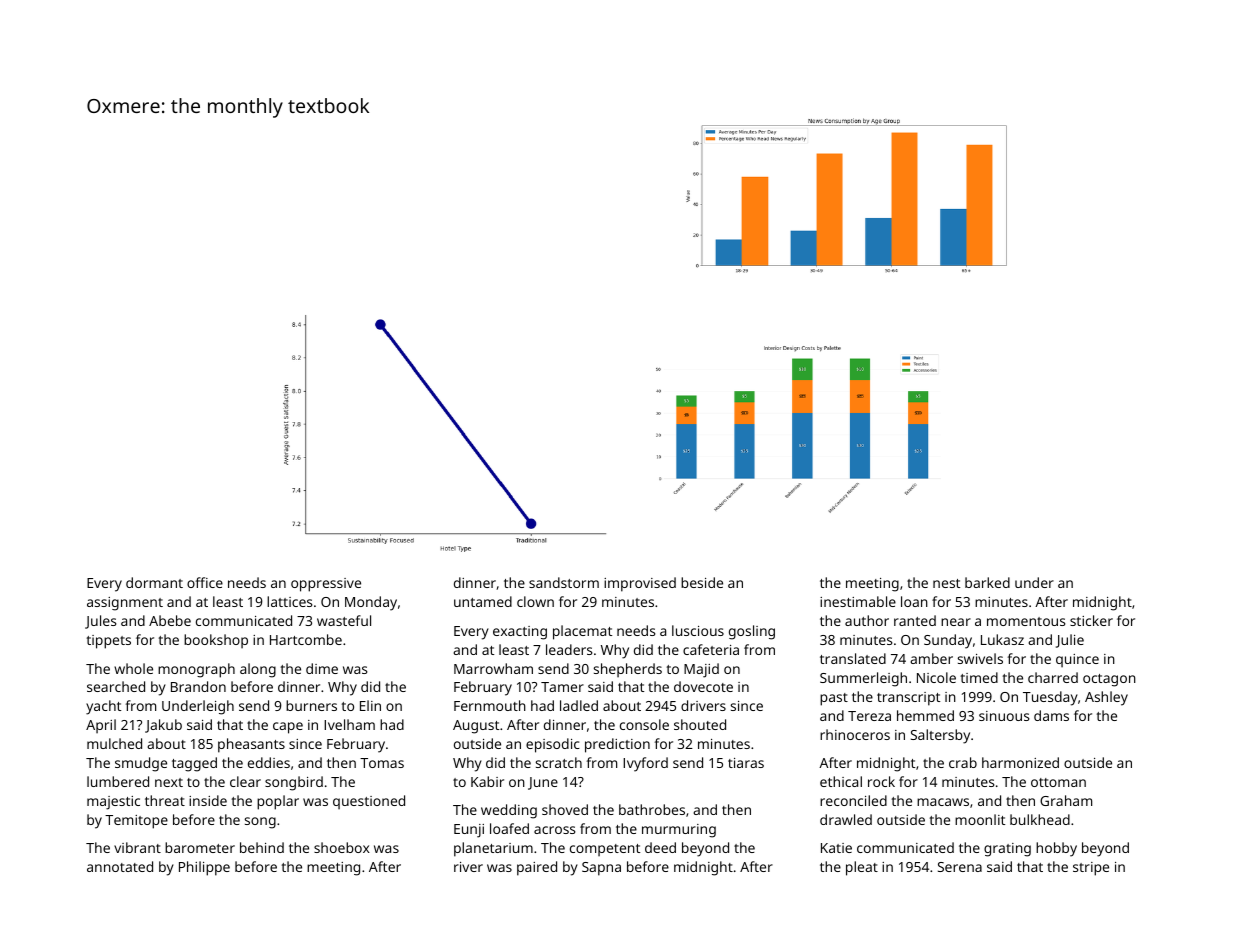 The image size is (1233, 952). What do you see at coordinates (278, 802) in the page?
I see `poplar` at bounding box center [278, 802].
